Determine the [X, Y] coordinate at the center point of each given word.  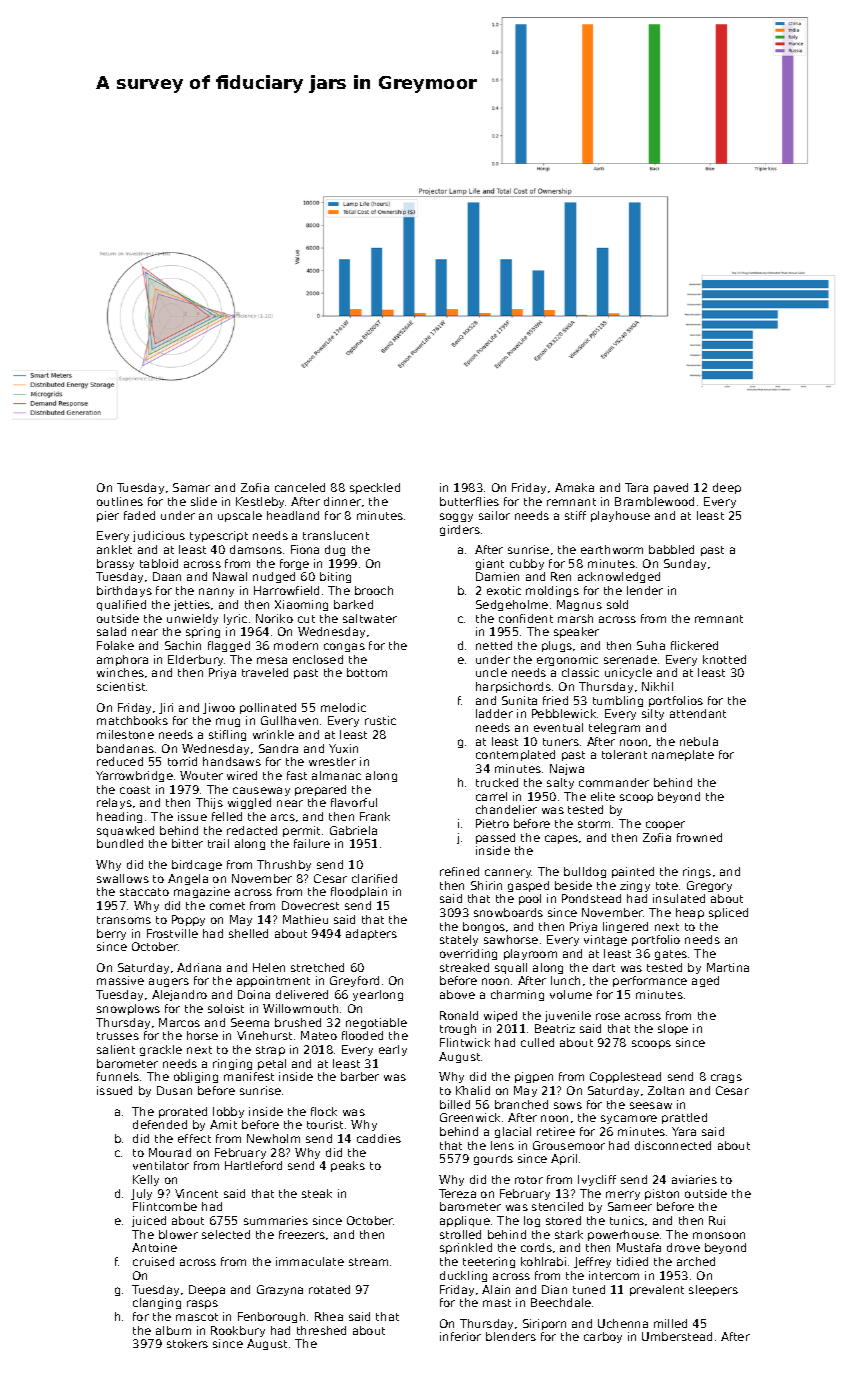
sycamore [629, 1119]
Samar [191, 487]
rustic [380, 720]
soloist [226, 1008]
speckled [375, 488]
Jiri [166, 708]
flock [324, 1111]
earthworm [612, 549]
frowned [699, 837]
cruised [153, 1261]
